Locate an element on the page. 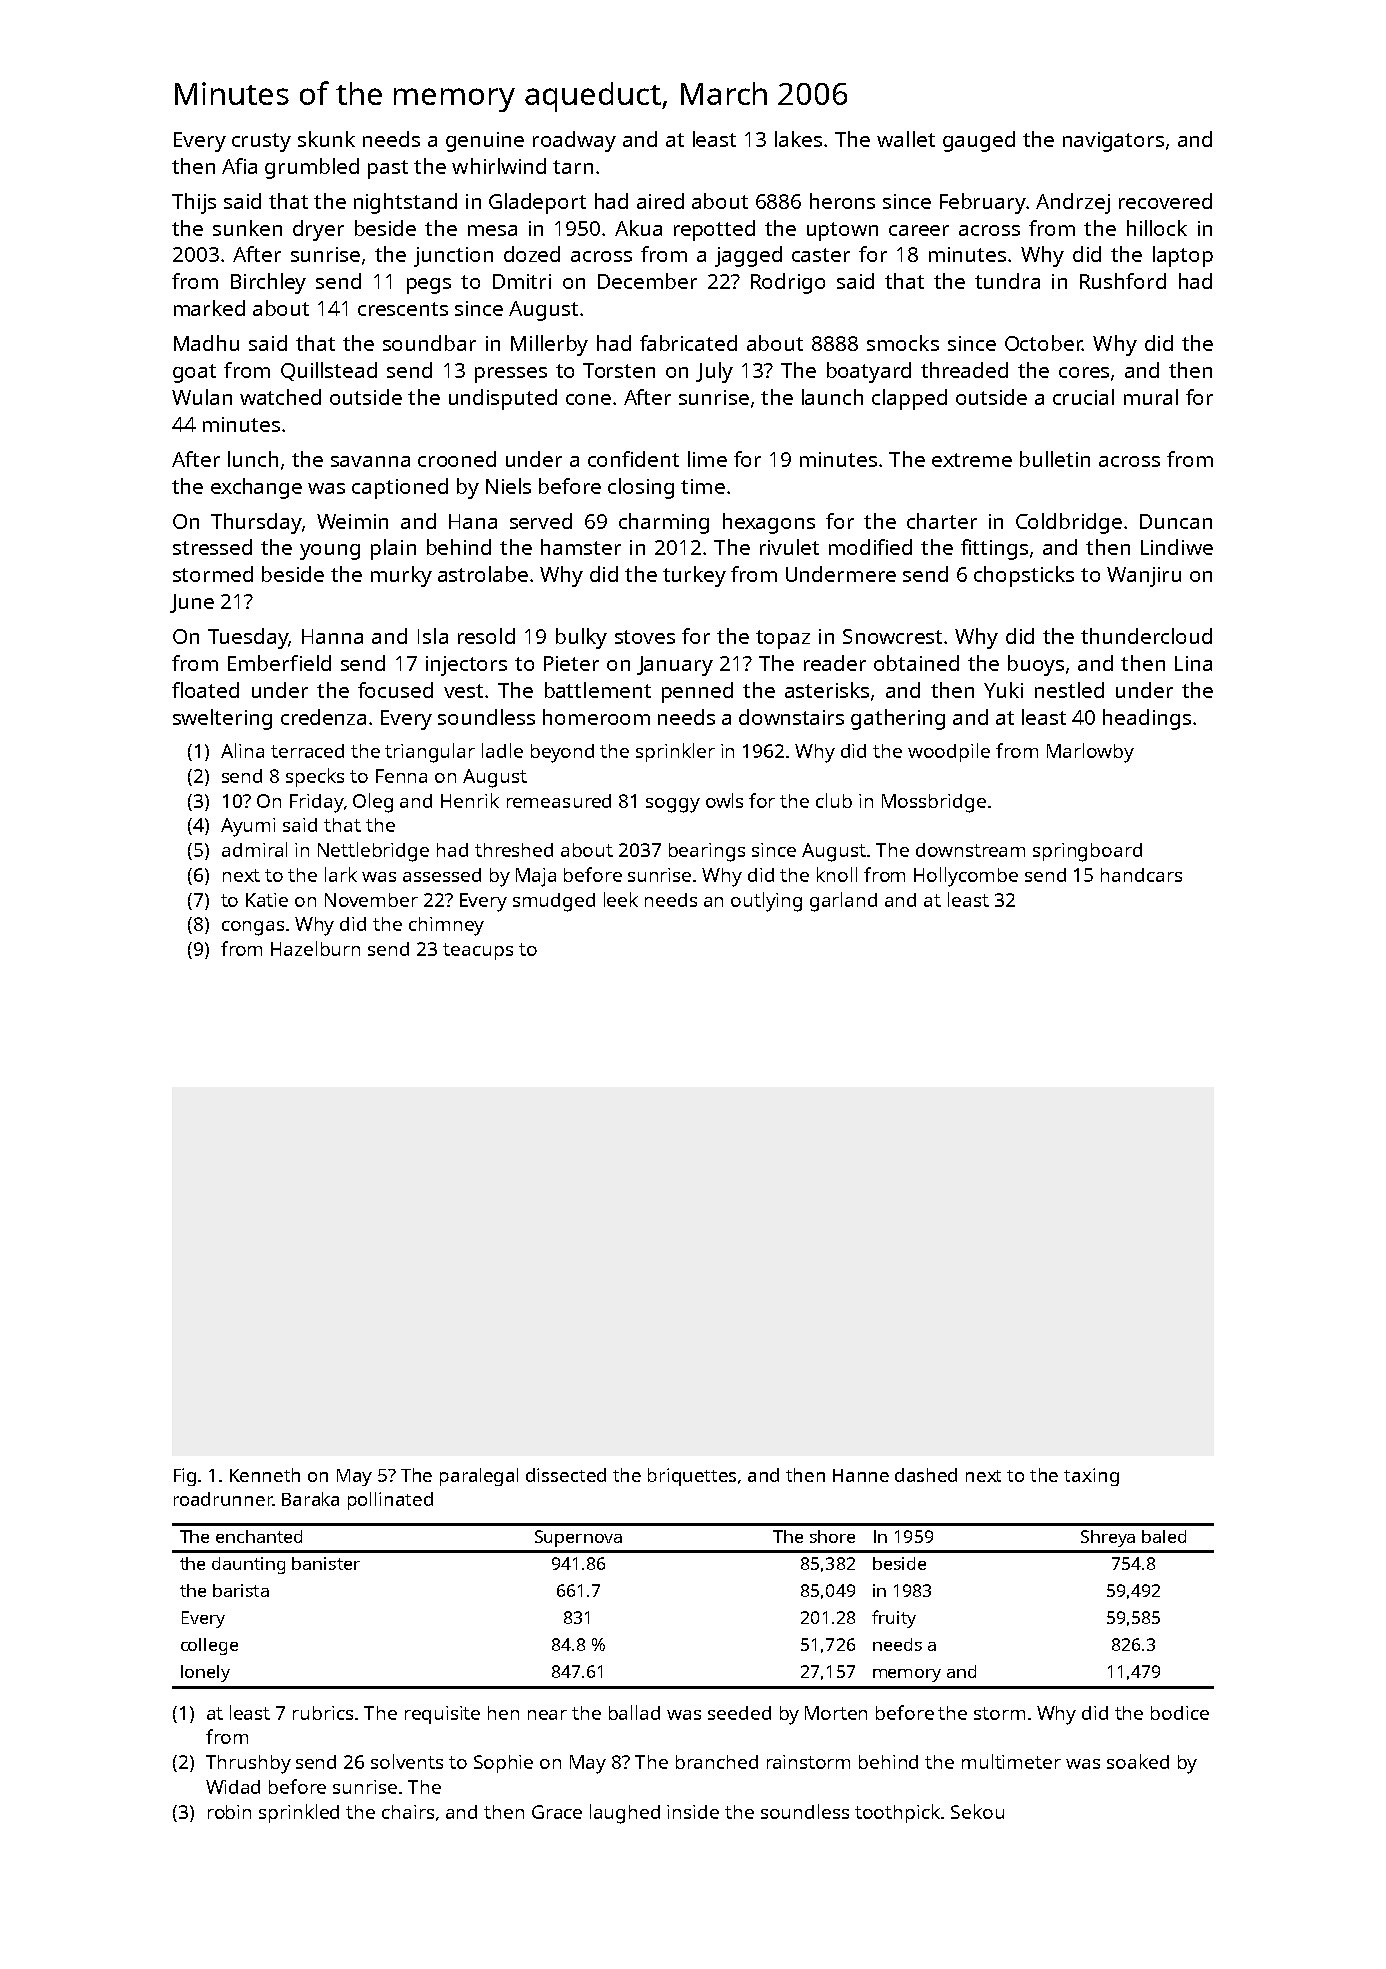 Image resolution: width=1386 pixels, height=1969 pixels. robin is located at coordinates (229, 1812).
